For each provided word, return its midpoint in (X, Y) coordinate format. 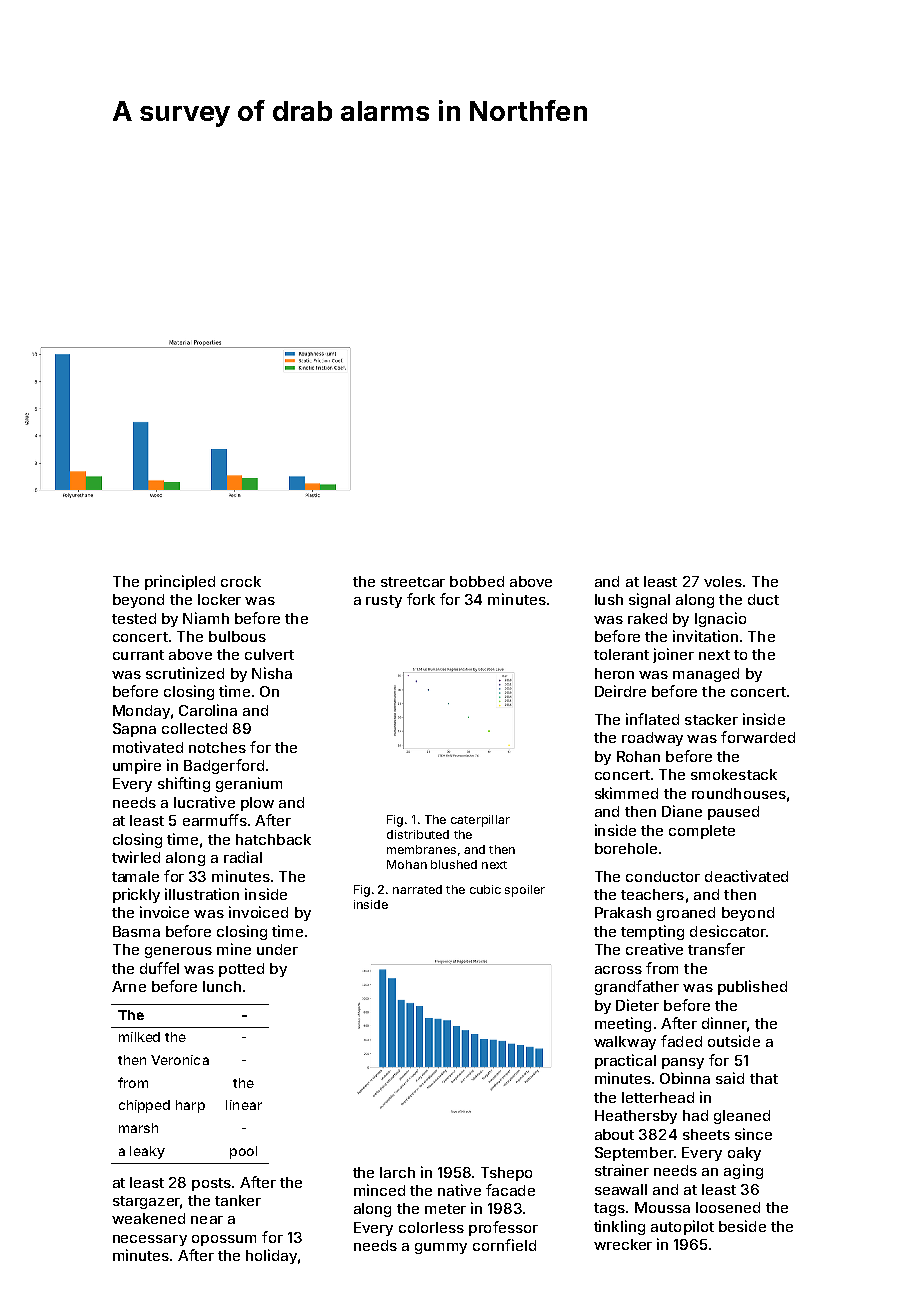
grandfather (637, 987)
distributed (418, 834)
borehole (626, 848)
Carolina (208, 710)
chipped (144, 1106)
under (277, 949)
